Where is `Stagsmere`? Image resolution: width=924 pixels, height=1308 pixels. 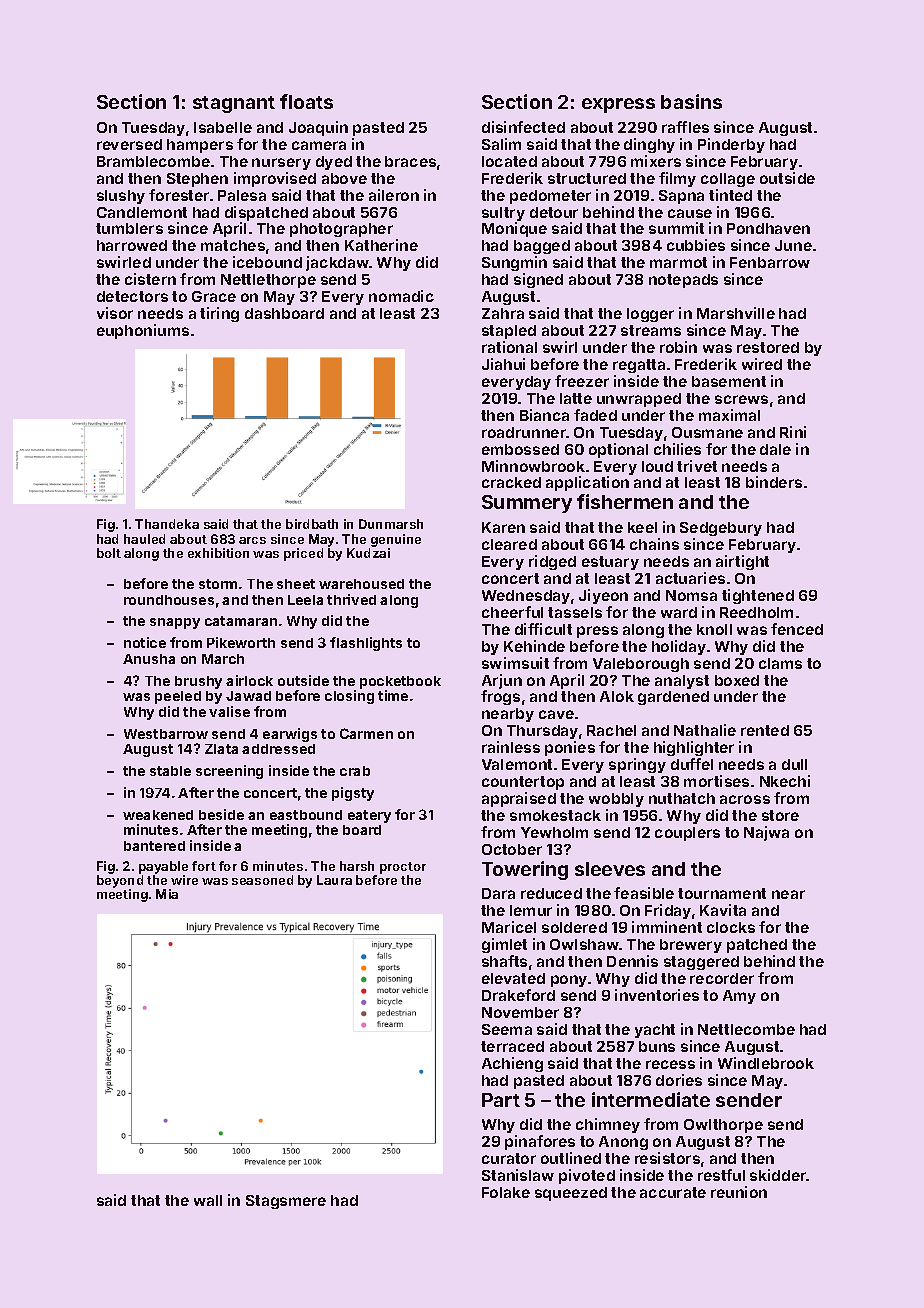 Stagsmere is located at coordinates (286, 1202).
